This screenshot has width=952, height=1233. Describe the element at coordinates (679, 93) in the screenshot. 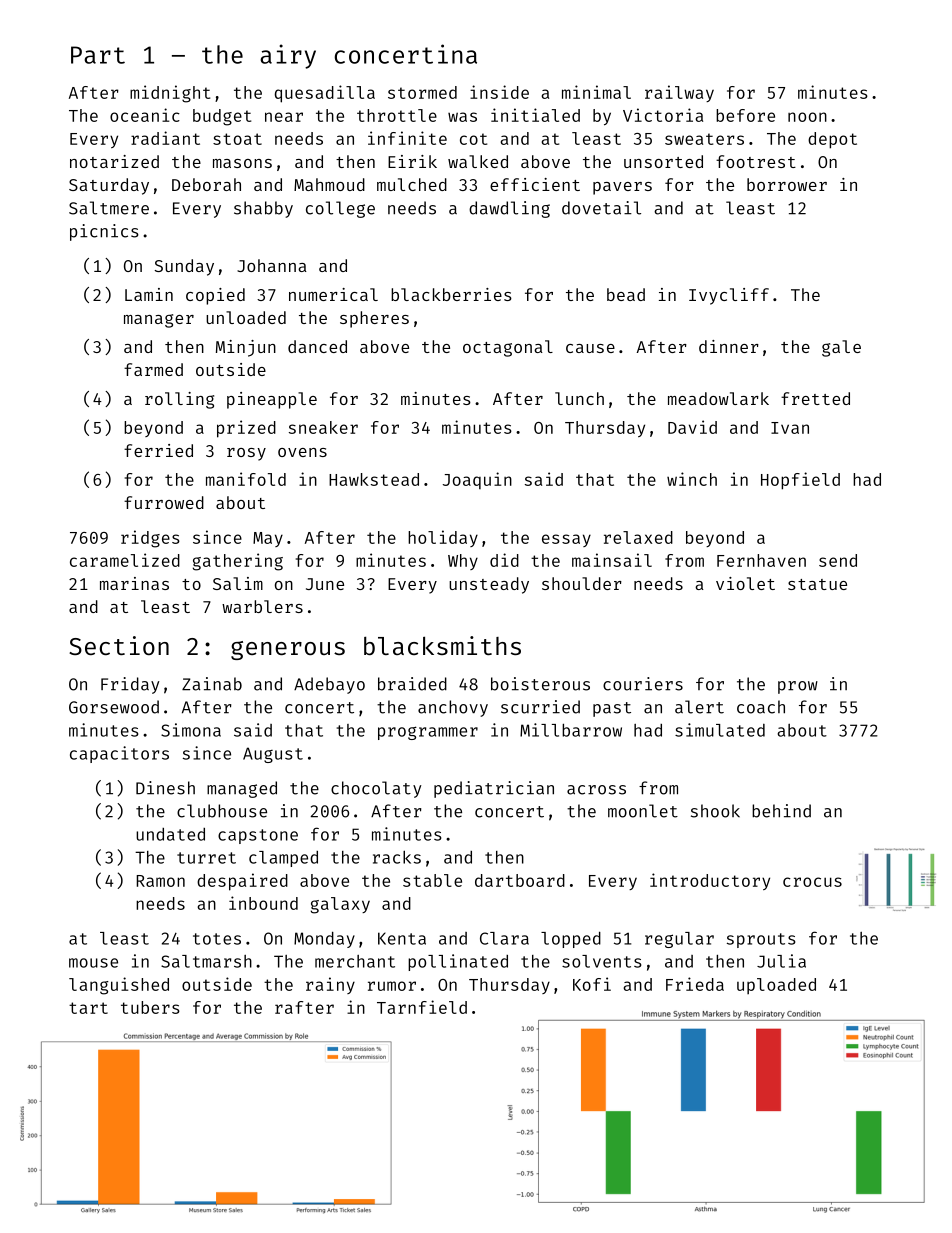

I see `railway` at that location.
